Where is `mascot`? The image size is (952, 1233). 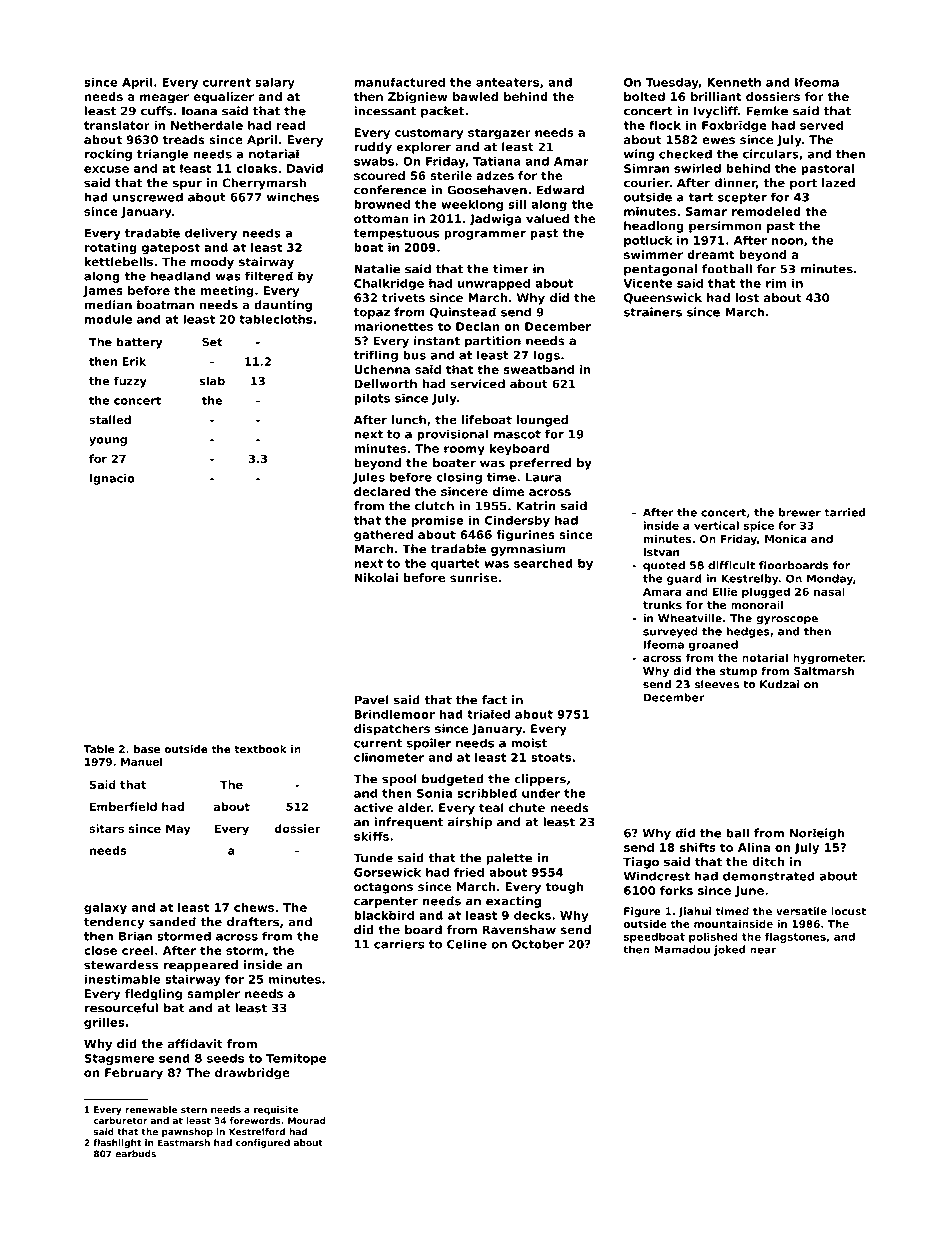 mascot is located at coordinates (517, 434).
